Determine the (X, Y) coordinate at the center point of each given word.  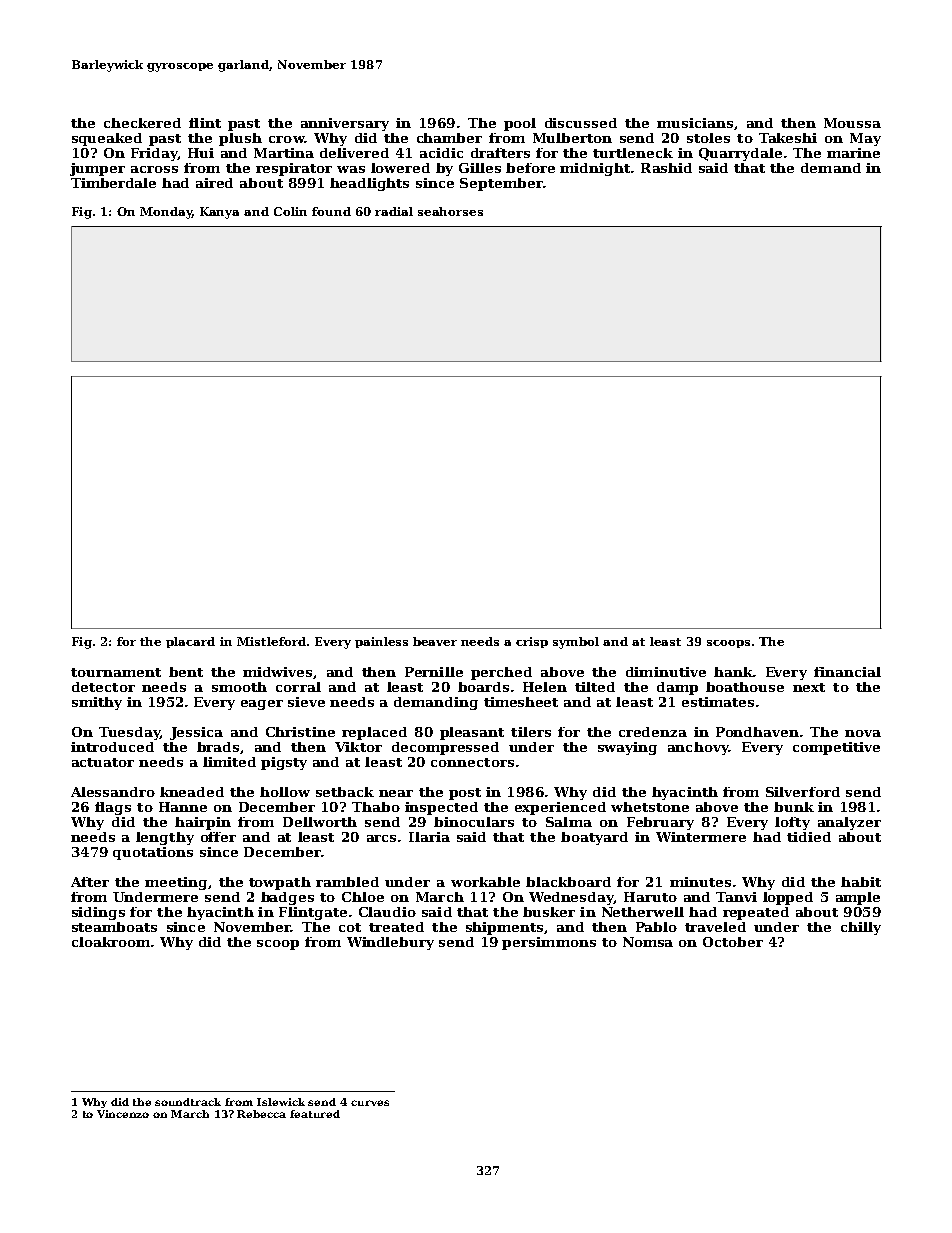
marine (853, 153)
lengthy (165, 838)
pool (520, 124)
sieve (306, 702)
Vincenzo (123, 1114)
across (154, 169)
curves (370, 1103)
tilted (595, 687)
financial (847, 672)
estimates (718, 702)
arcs (381, 838)
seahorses (450, 211)
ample (858, 898)
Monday (166, 213)
